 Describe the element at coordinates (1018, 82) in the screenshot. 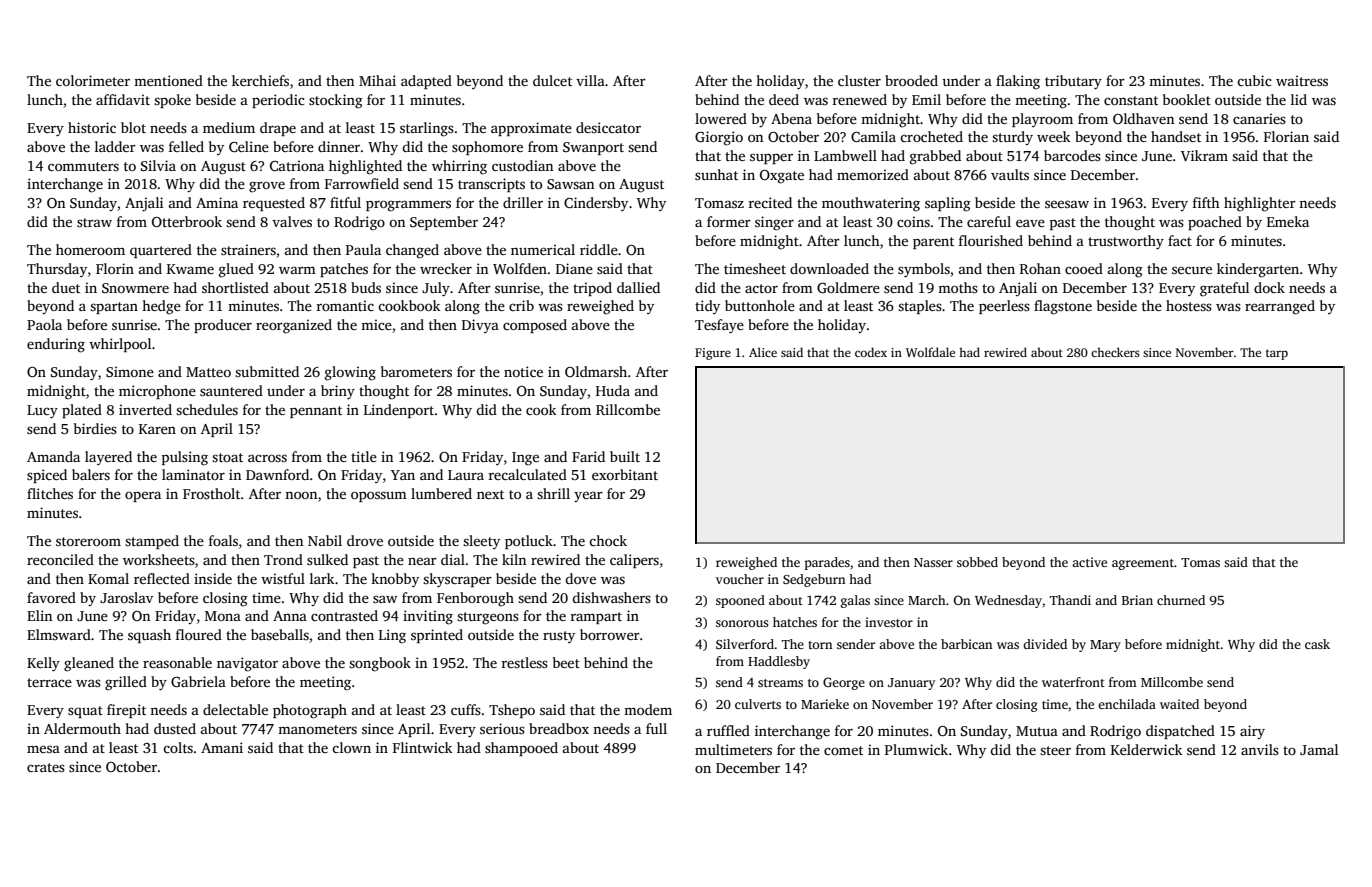

I see `flaking` at that location.
